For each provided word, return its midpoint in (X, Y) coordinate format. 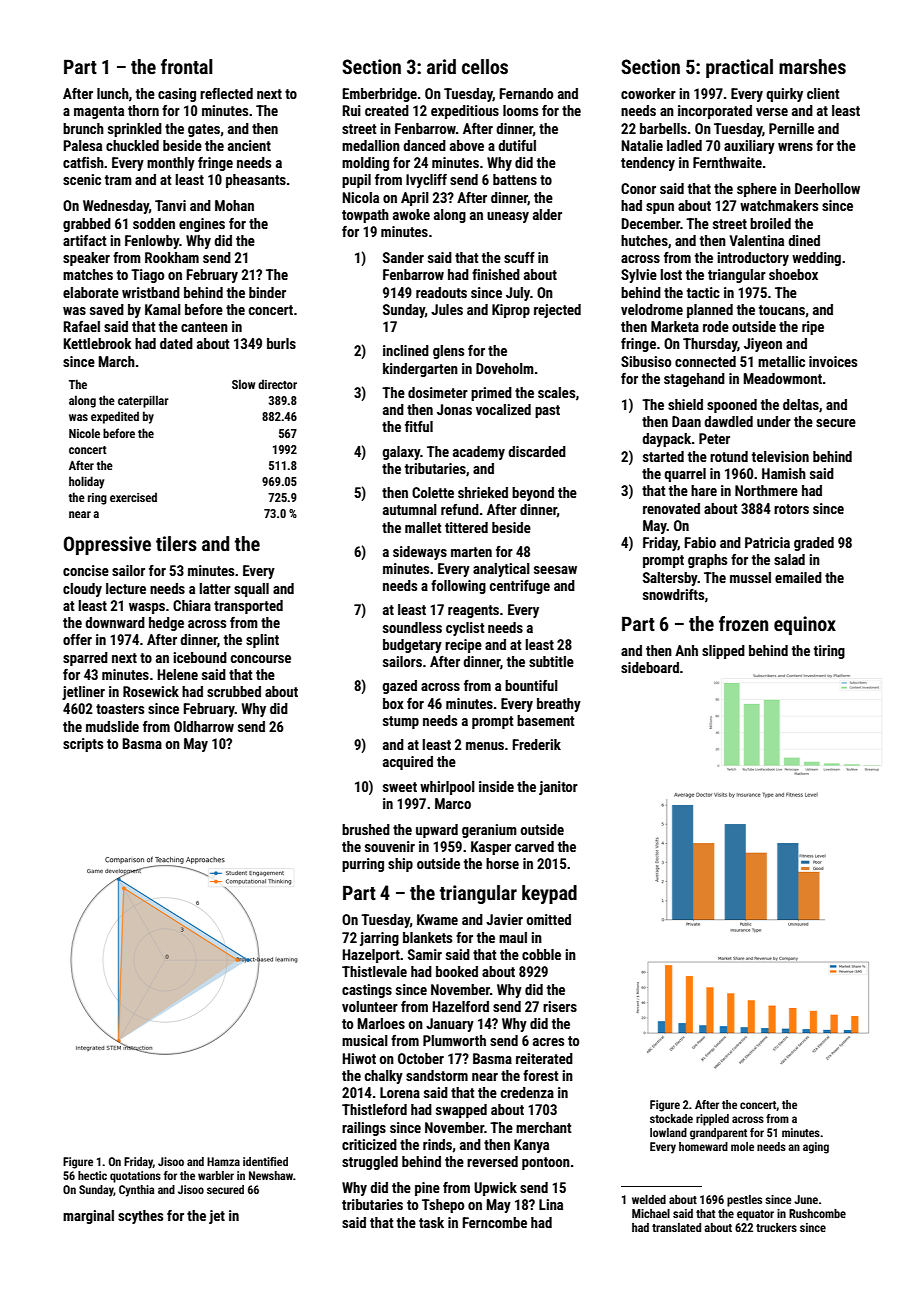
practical (739, 68)
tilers (176, 543)
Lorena (400, 1092)
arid (441, 66)
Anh (686, 650)
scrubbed (234, 691)
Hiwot (359, 1058)
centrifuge (520, 587)
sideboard (650, 667)
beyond (533, 494)
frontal (187, 66)
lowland (668, 1132)
